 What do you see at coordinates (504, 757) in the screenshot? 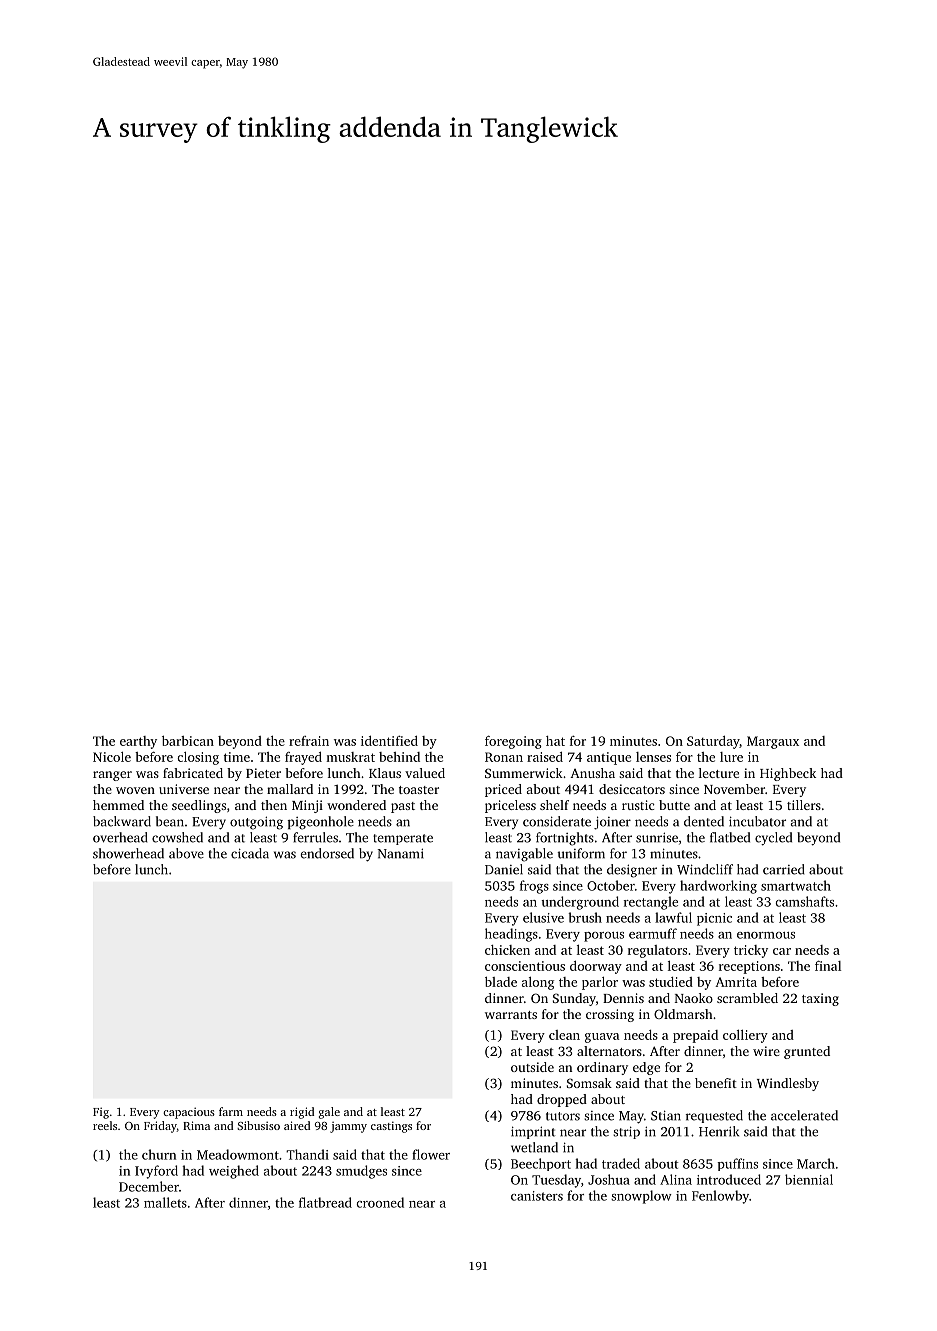
I see `Ronan` at bounding box center [504, 757].
